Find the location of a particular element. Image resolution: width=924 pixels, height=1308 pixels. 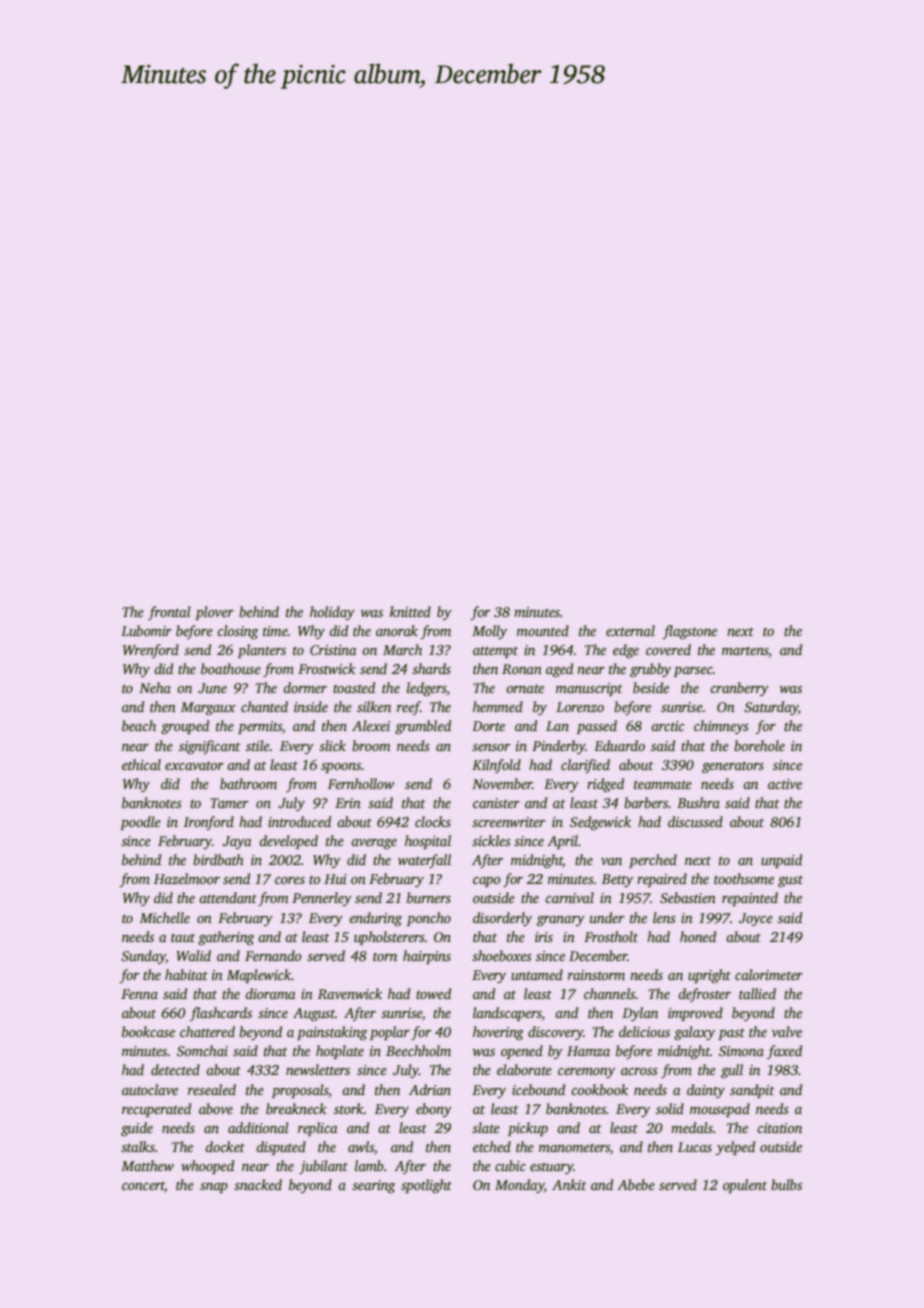

spotlight is located at coordinates (426, 1186).
